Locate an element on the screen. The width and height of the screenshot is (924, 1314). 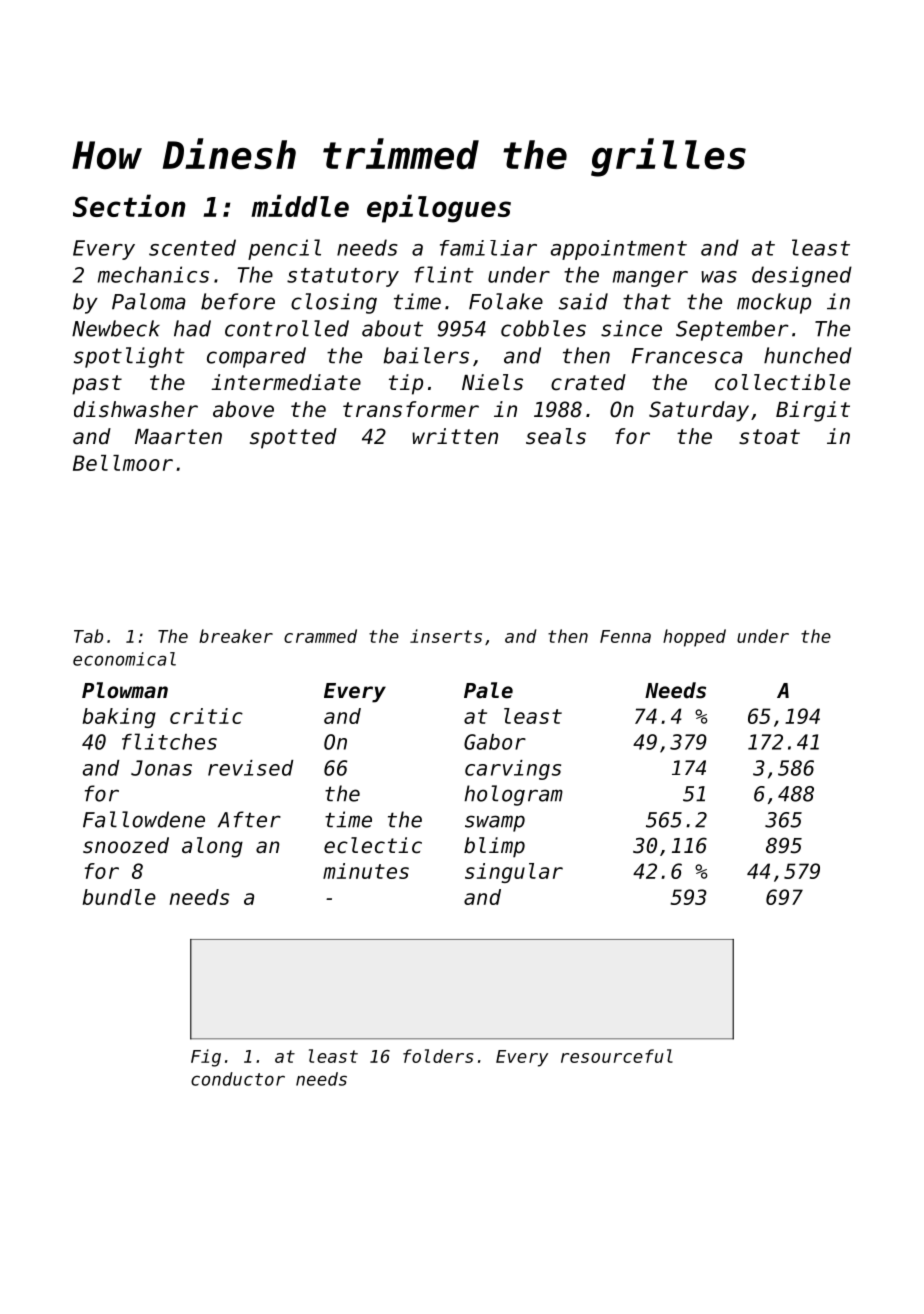
spotted is located at coordinates (293, 438).
